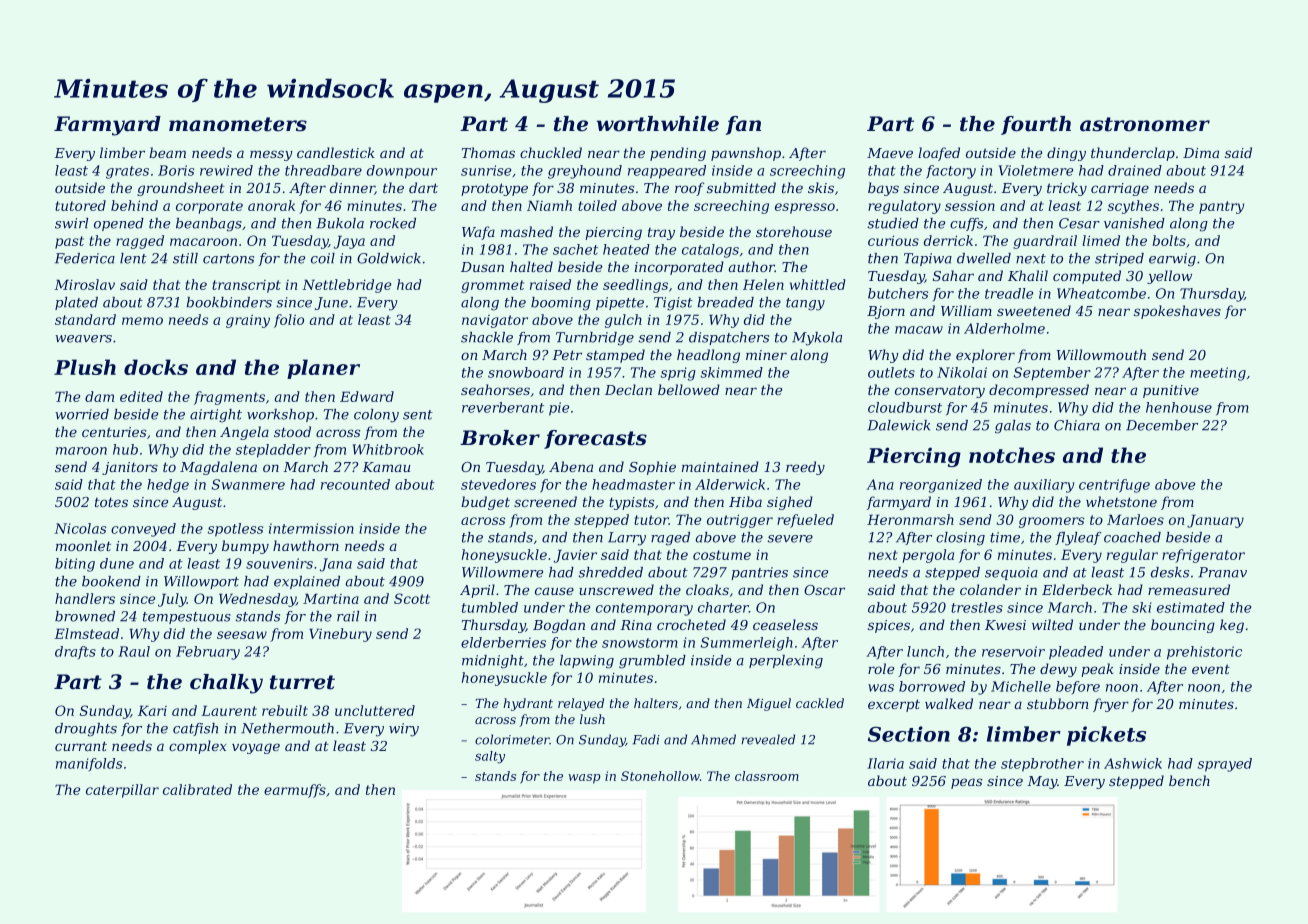  What do you see at coordinates (167, 152) in the screenshot?
I see `beam` at bounding box center [167, 152].
